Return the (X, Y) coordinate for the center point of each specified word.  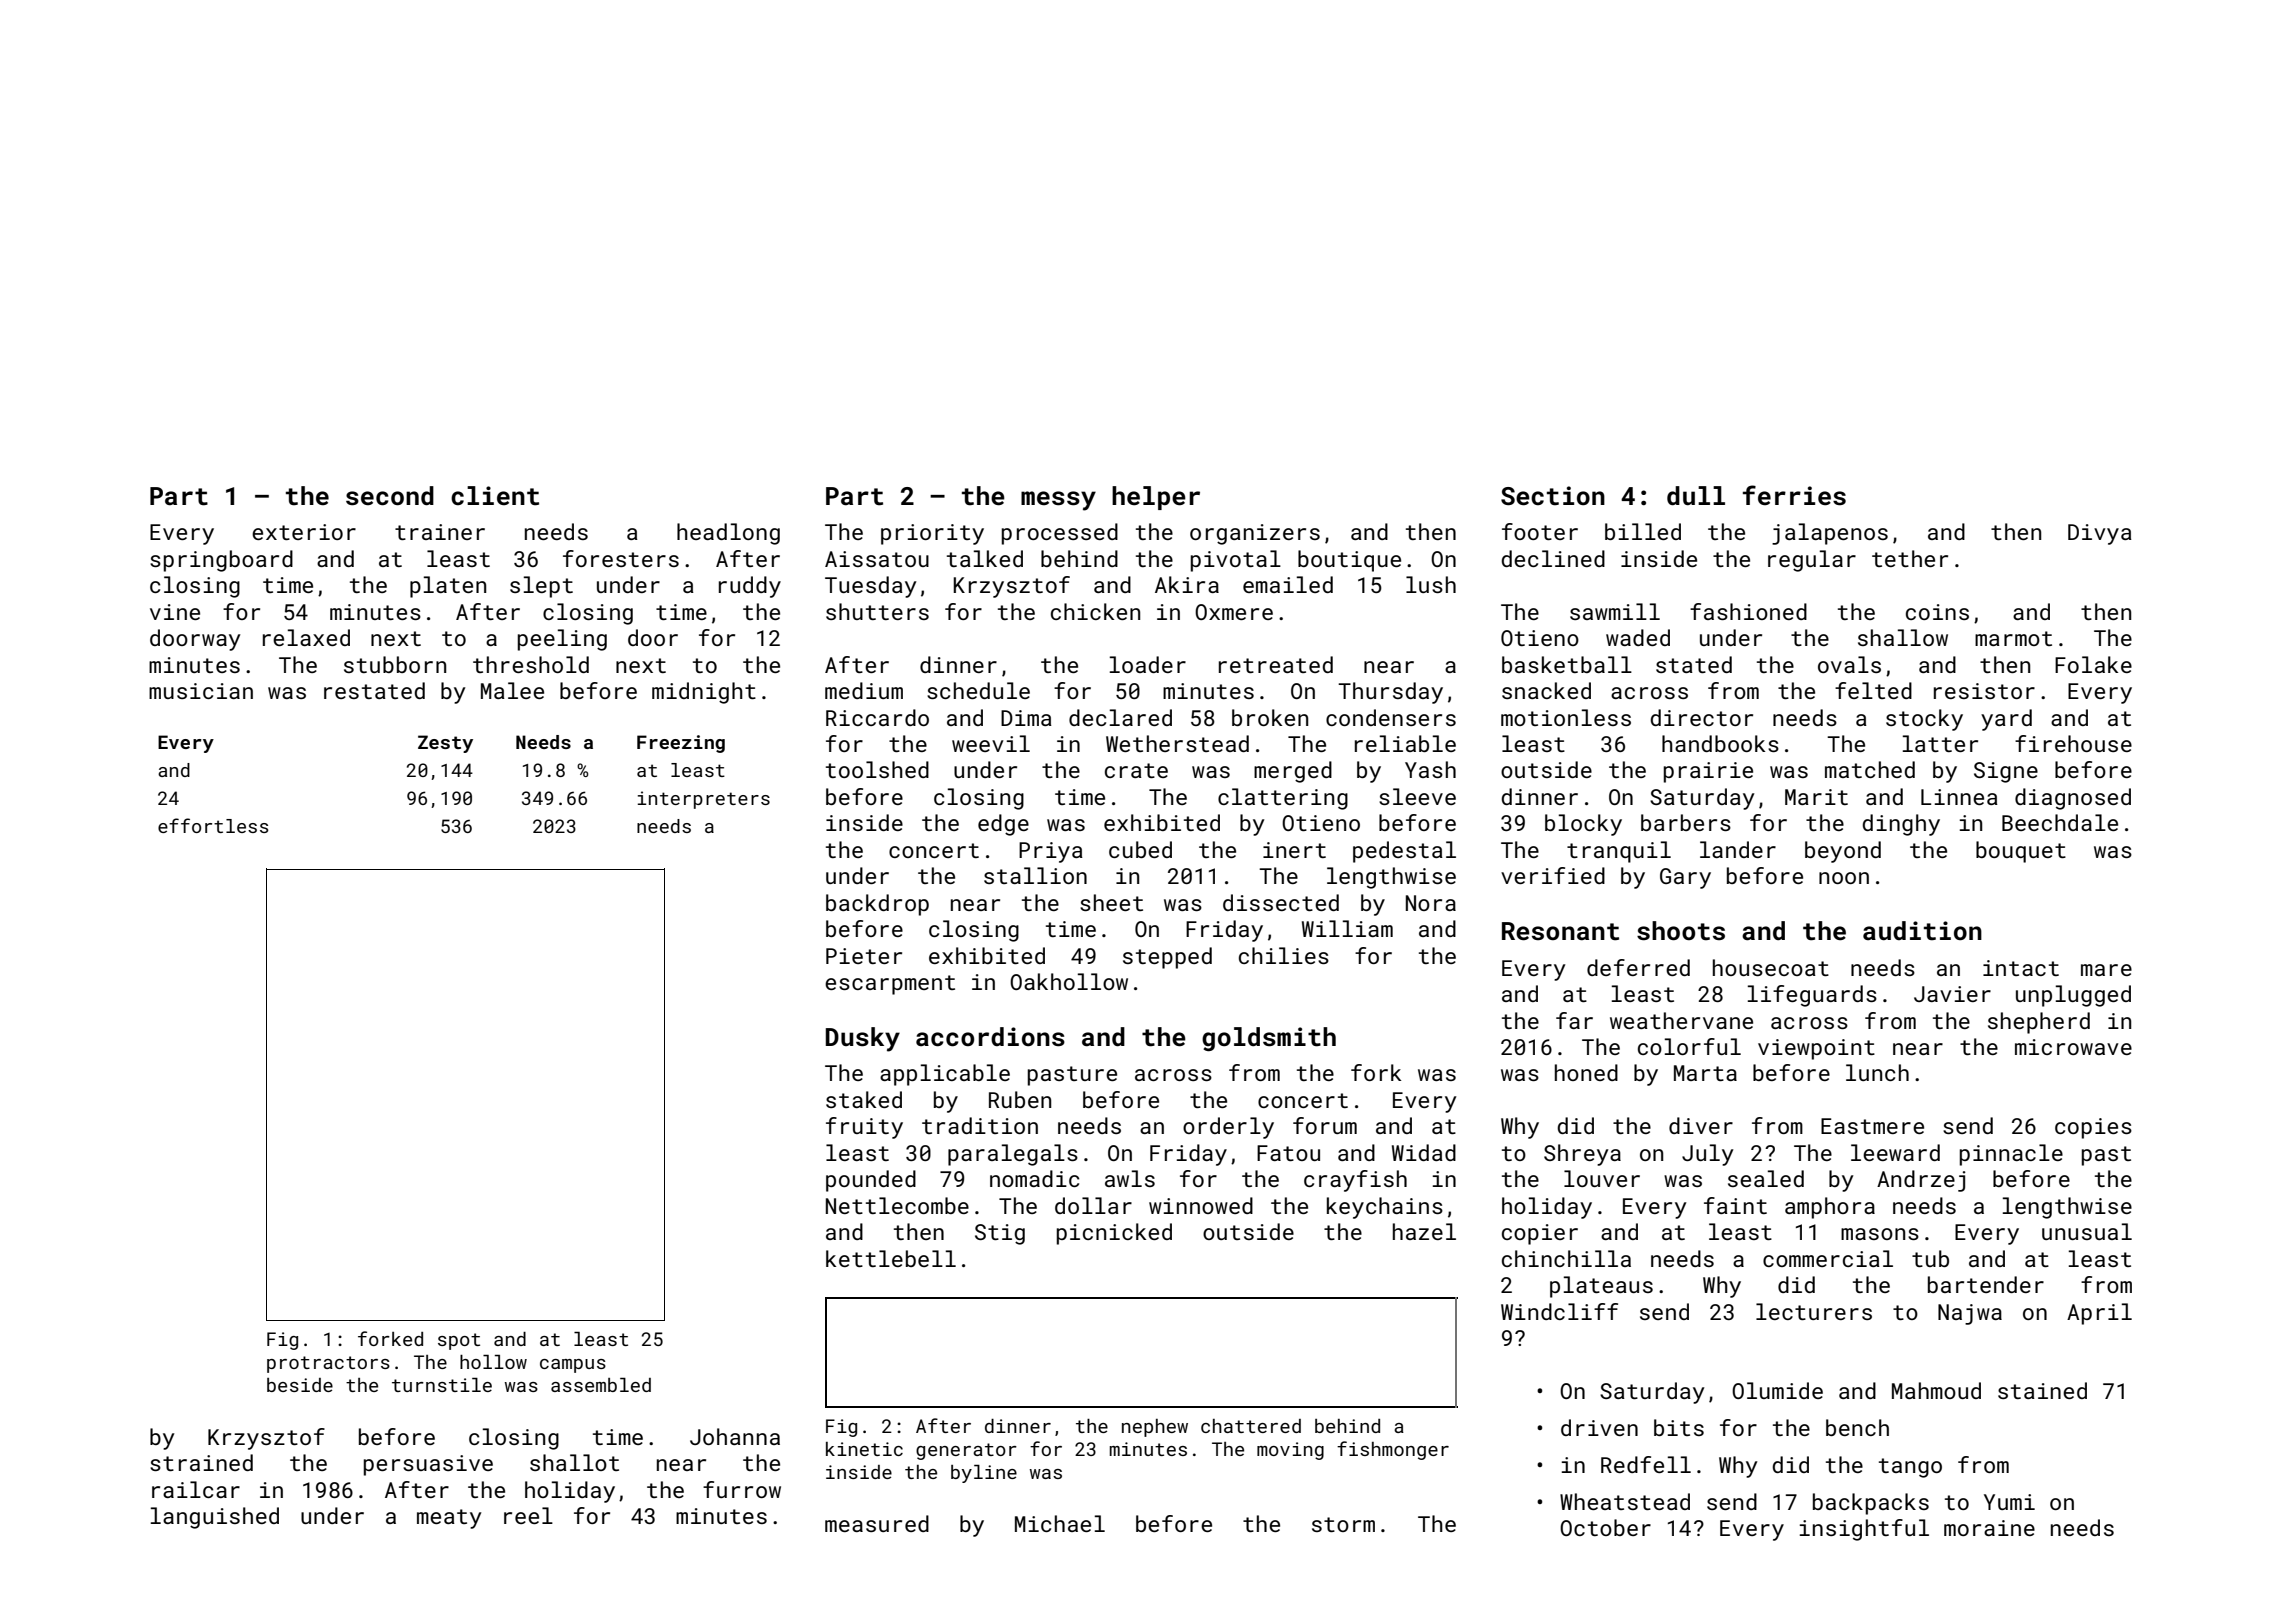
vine (175, 612)
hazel (1424, 1231)
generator (966, 1451)
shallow (1903, 637)
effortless (213, 825)
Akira (1187, 584)
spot (459, 1341)
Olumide (1777, 1390)
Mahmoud (1936, 1390)
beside (300, 1385)
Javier (1952, 994)
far (1574, 1020)
